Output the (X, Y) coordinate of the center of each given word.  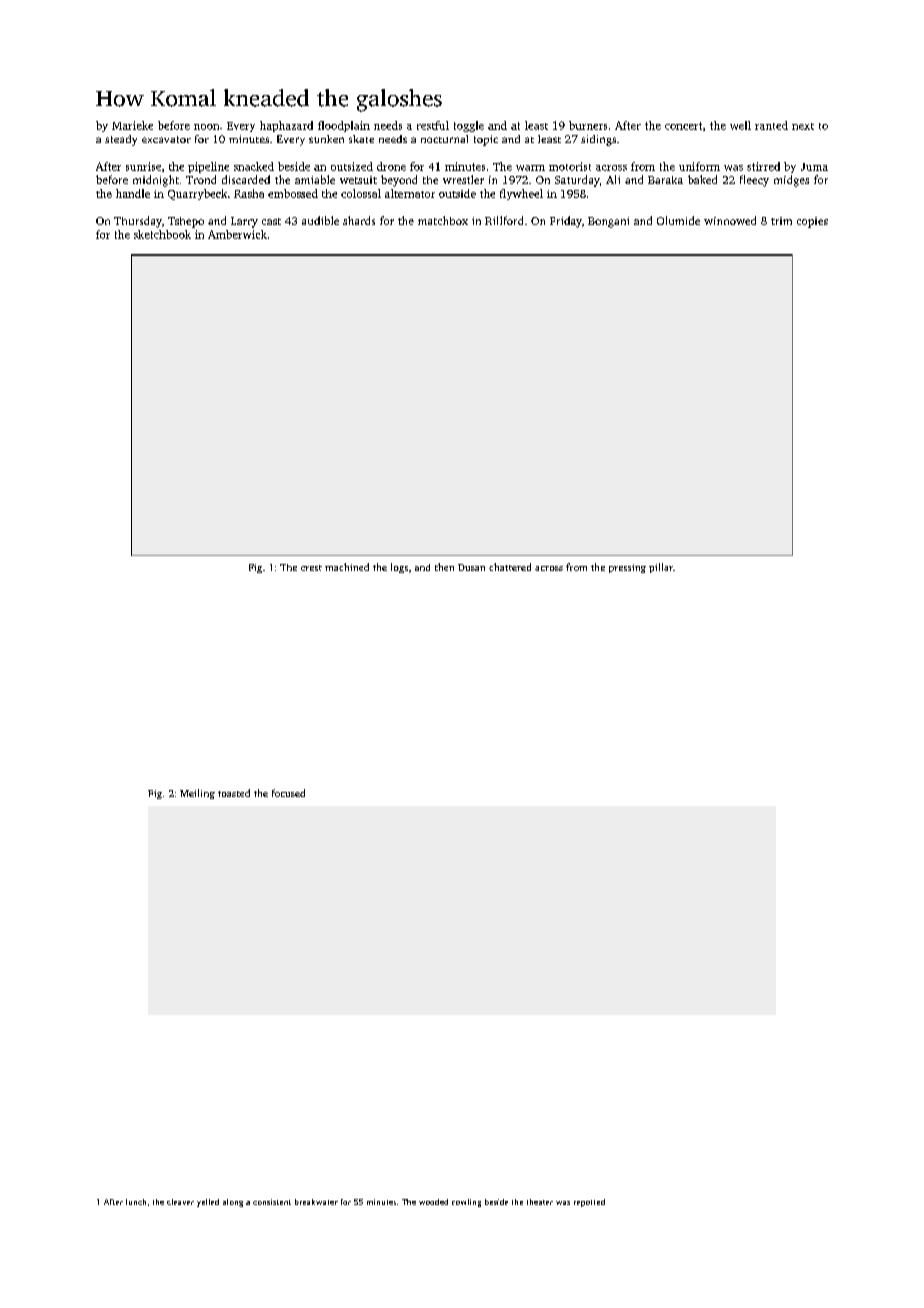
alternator (410, 193)
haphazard (286, 126)
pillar (661, 568)
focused (288, 793)
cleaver (180, 1202)
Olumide (678, 220)
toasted (234, 793)
